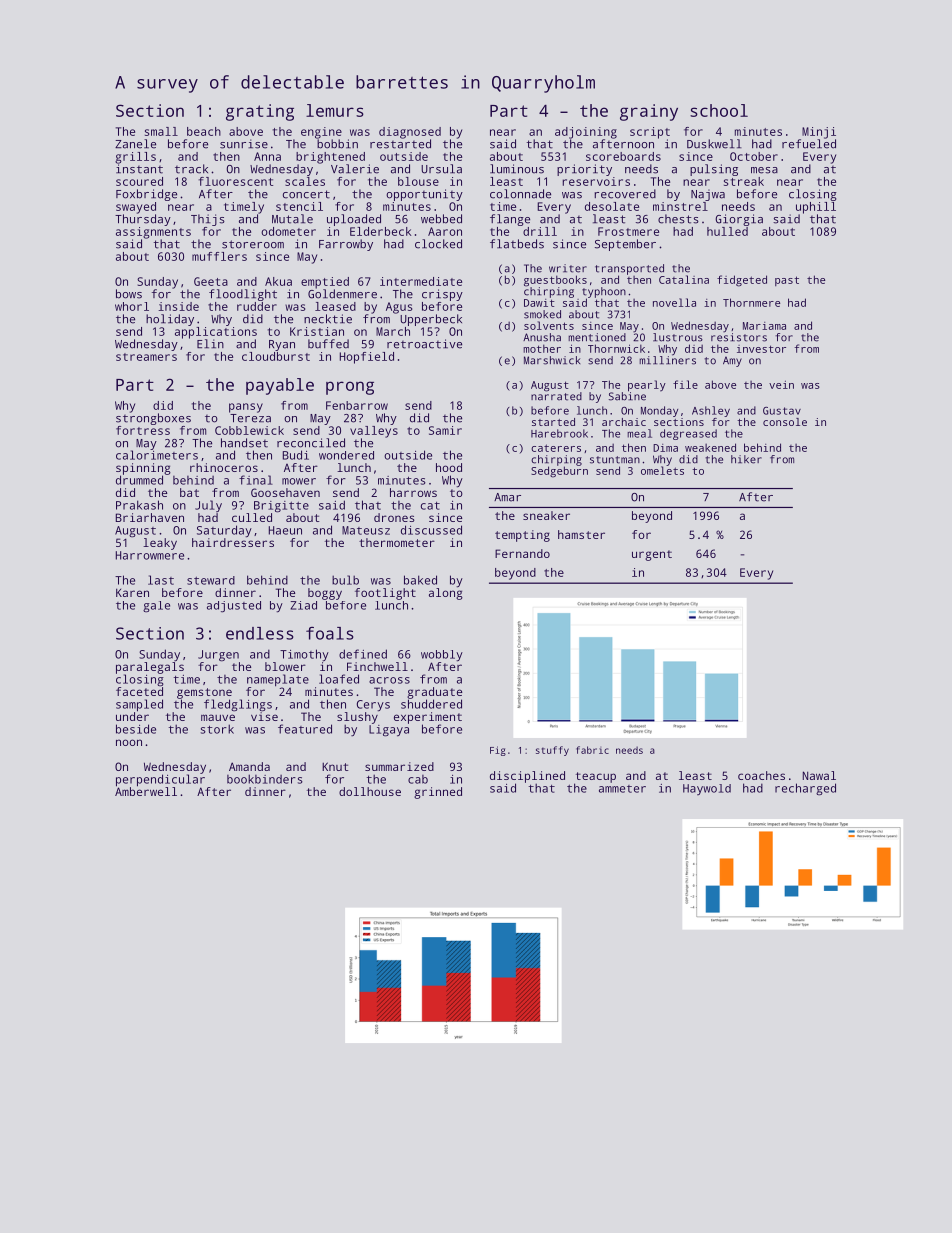 This screenshot has width=952, height=1233. What do you see at coordinates (335, 110) in the screenshot?
I see `lemurs` at bounding box center [335, 110].
